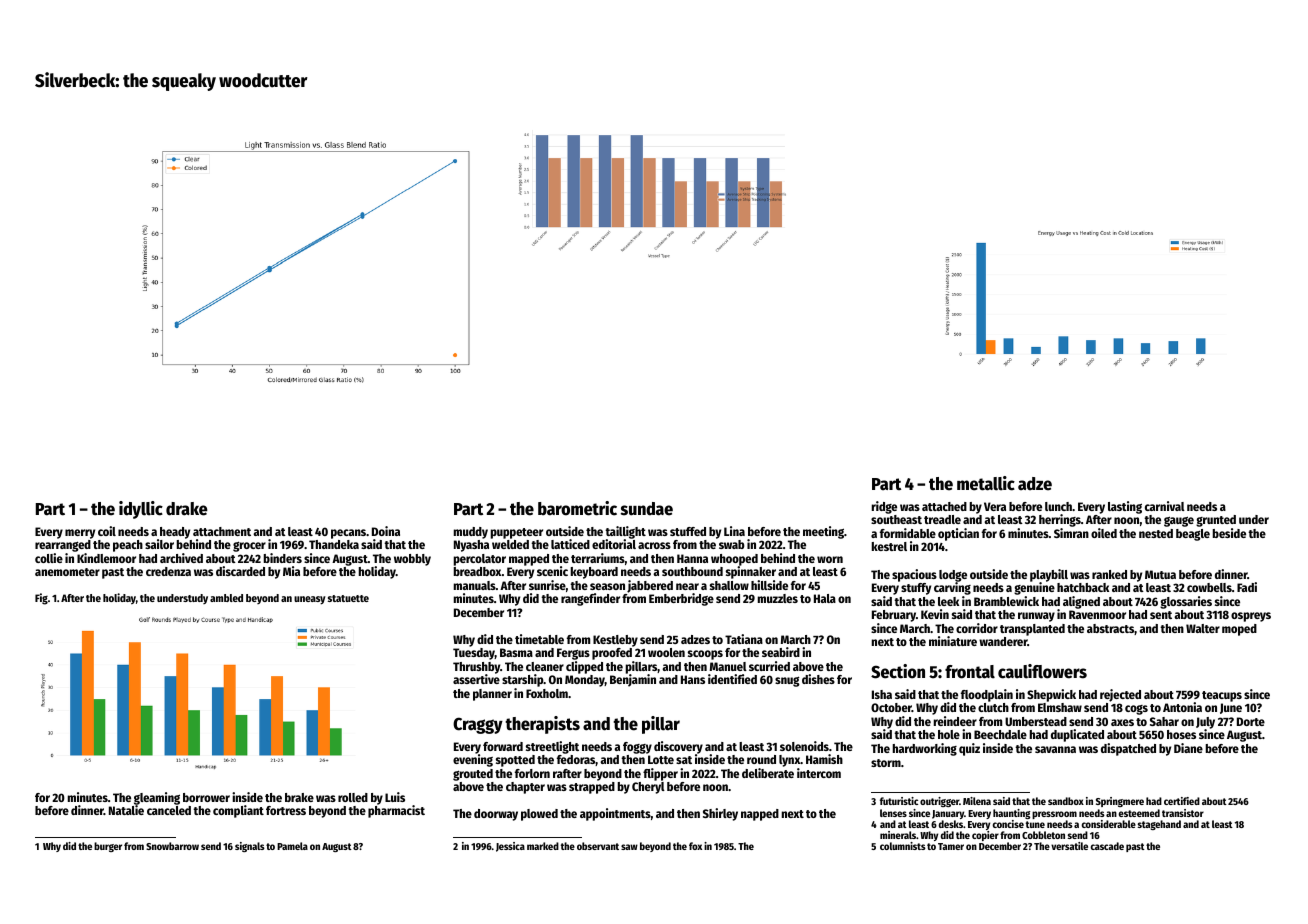  I want to click on canceled, so click(169, 810).
